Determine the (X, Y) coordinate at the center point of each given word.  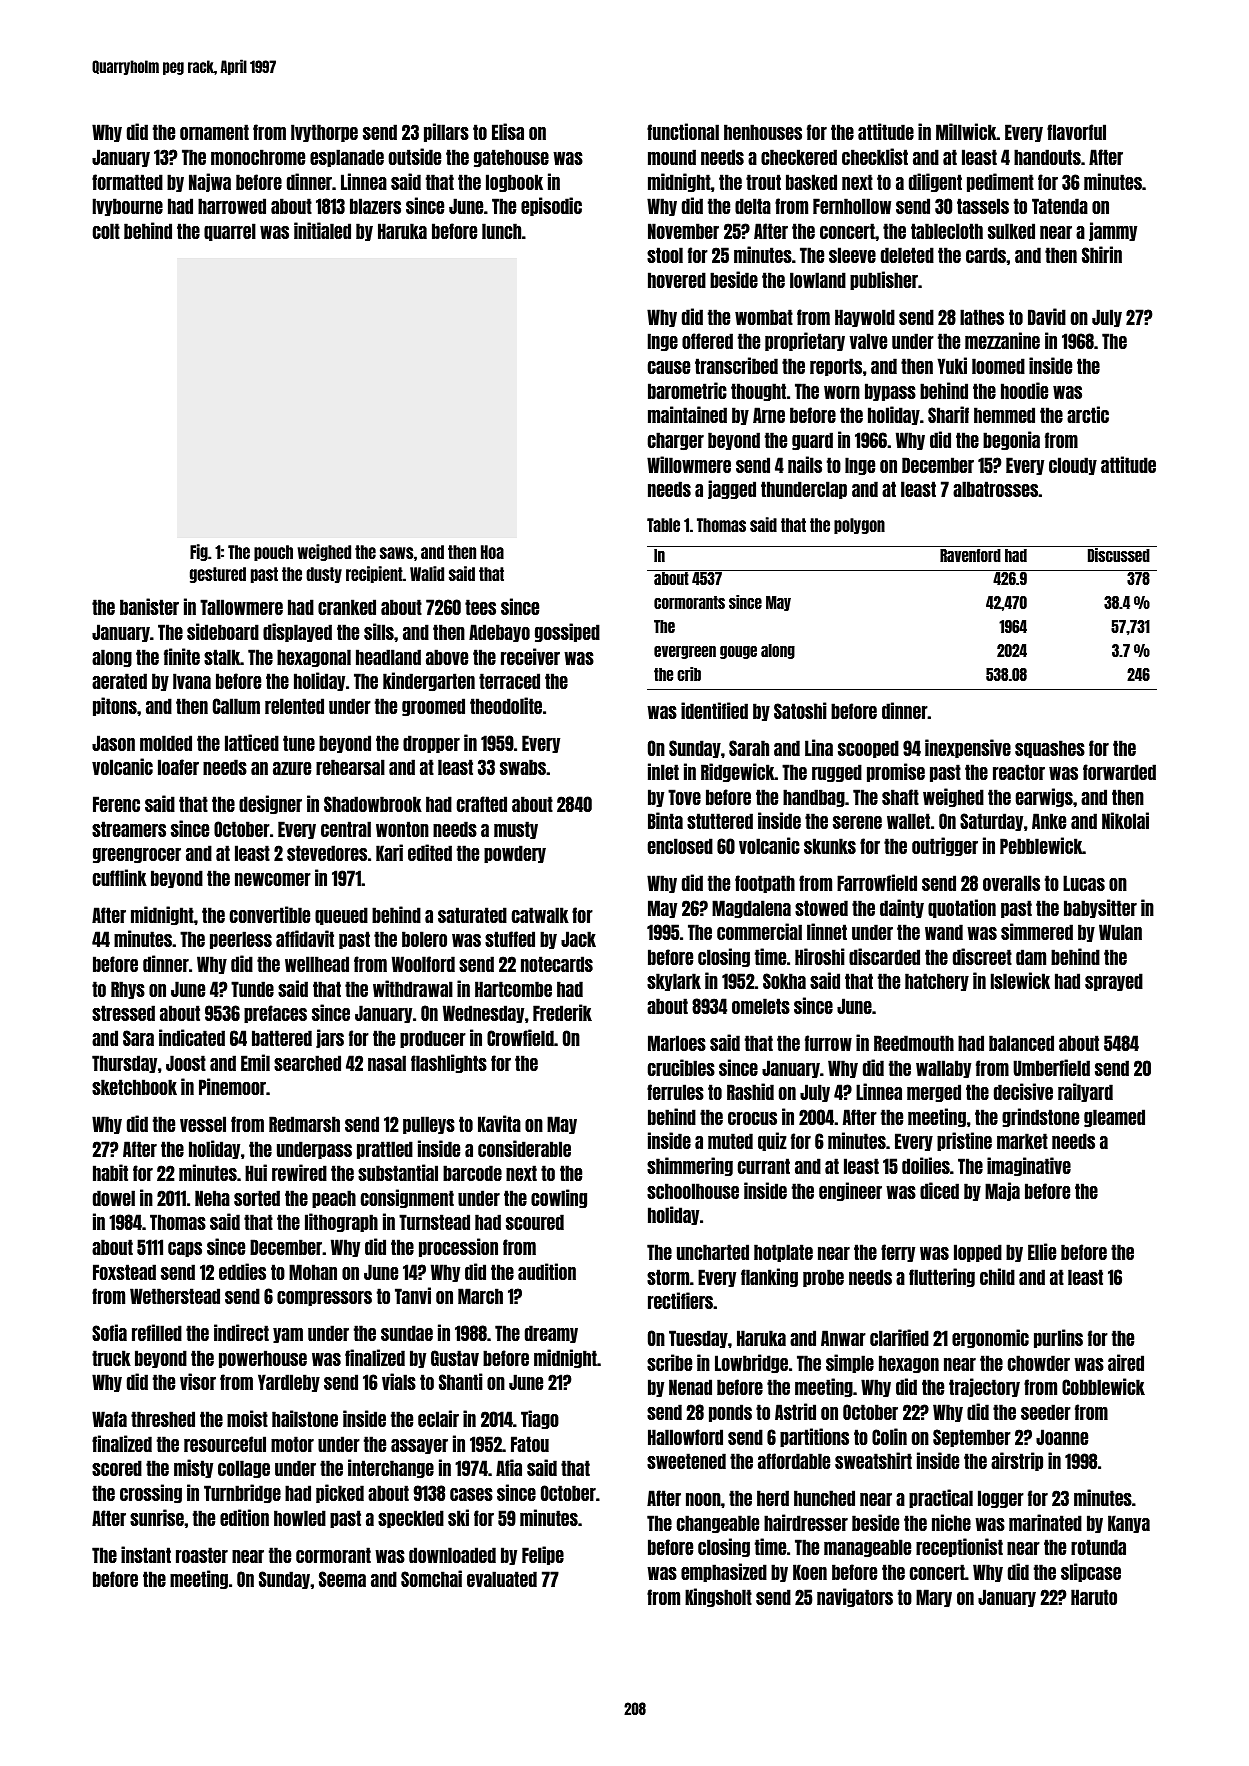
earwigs (1044, 798)
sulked (1011, 231)
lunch (501, 231)
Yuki (952, 365)
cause (669, 367)
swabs (523, 767)
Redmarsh (304, 1124)
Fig (199, 552)
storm (668, 1277)
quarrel (230, 232)
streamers (129, 829)
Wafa (109, 1419)
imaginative (1029, 1167)
